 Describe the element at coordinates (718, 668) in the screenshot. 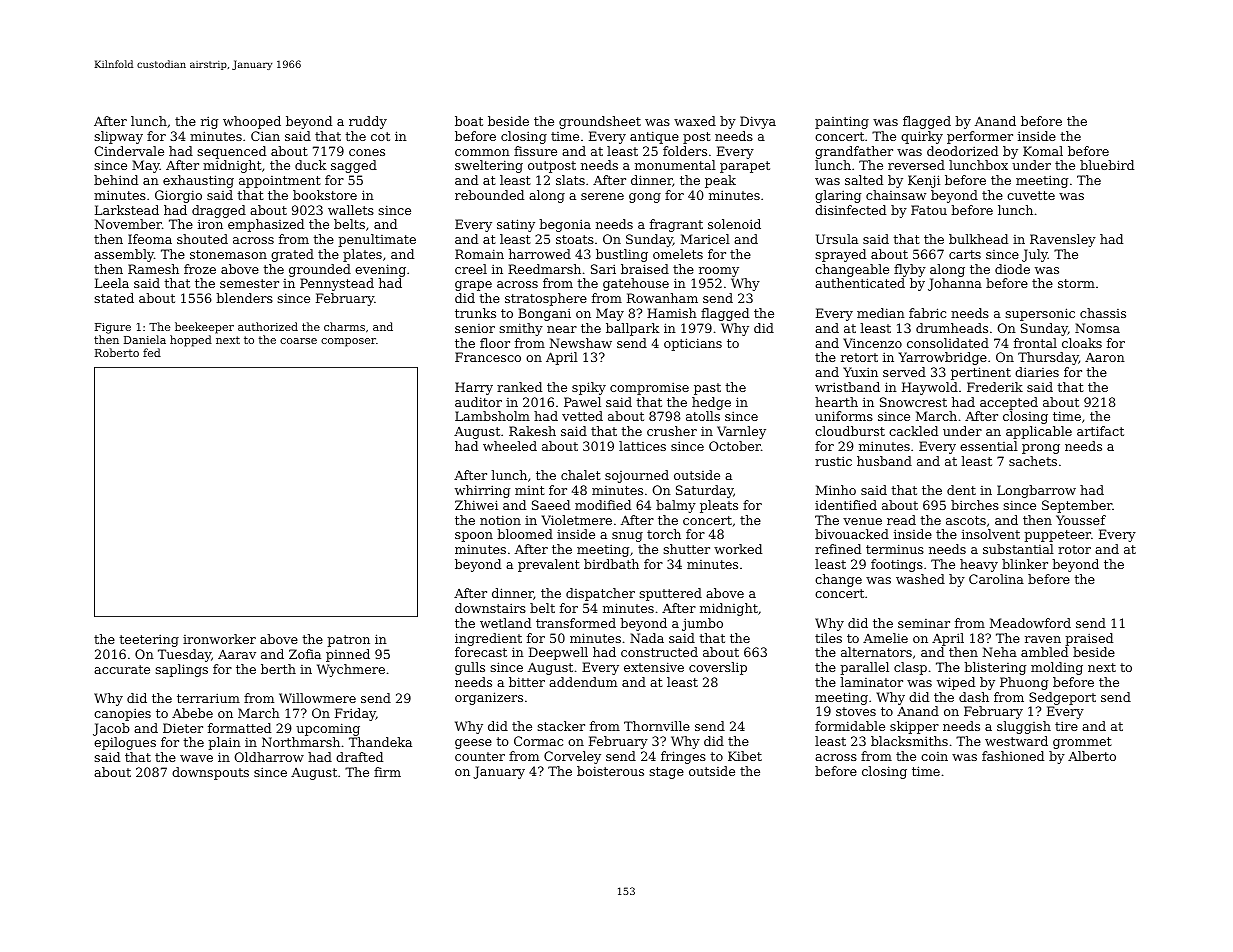

I see `coverslip` at that location.
